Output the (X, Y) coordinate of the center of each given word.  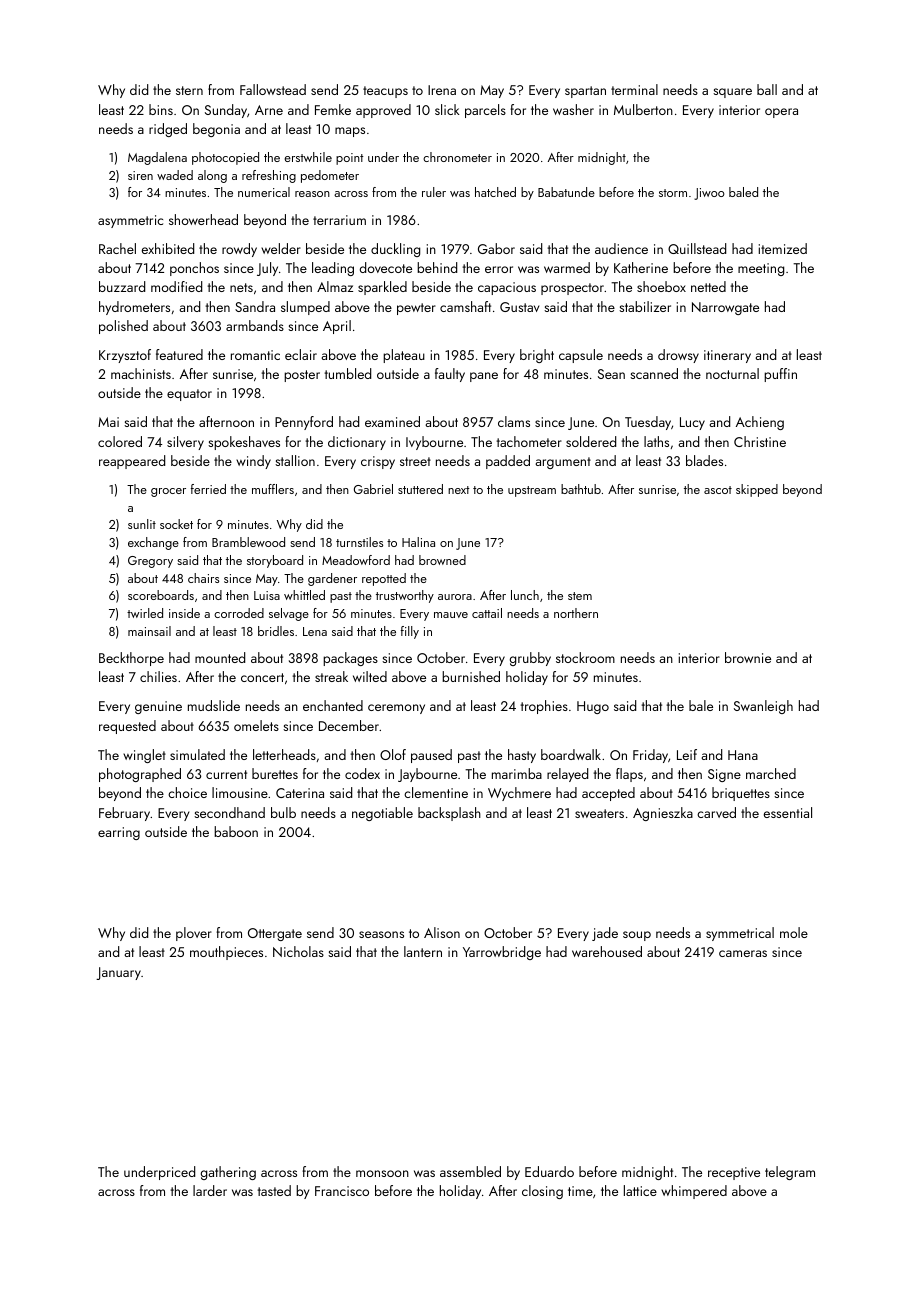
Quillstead (697, 248)
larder (210, 1190)
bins (161, 109)
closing (542, 1192)
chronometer (457, 157)
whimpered (694, 1192)
